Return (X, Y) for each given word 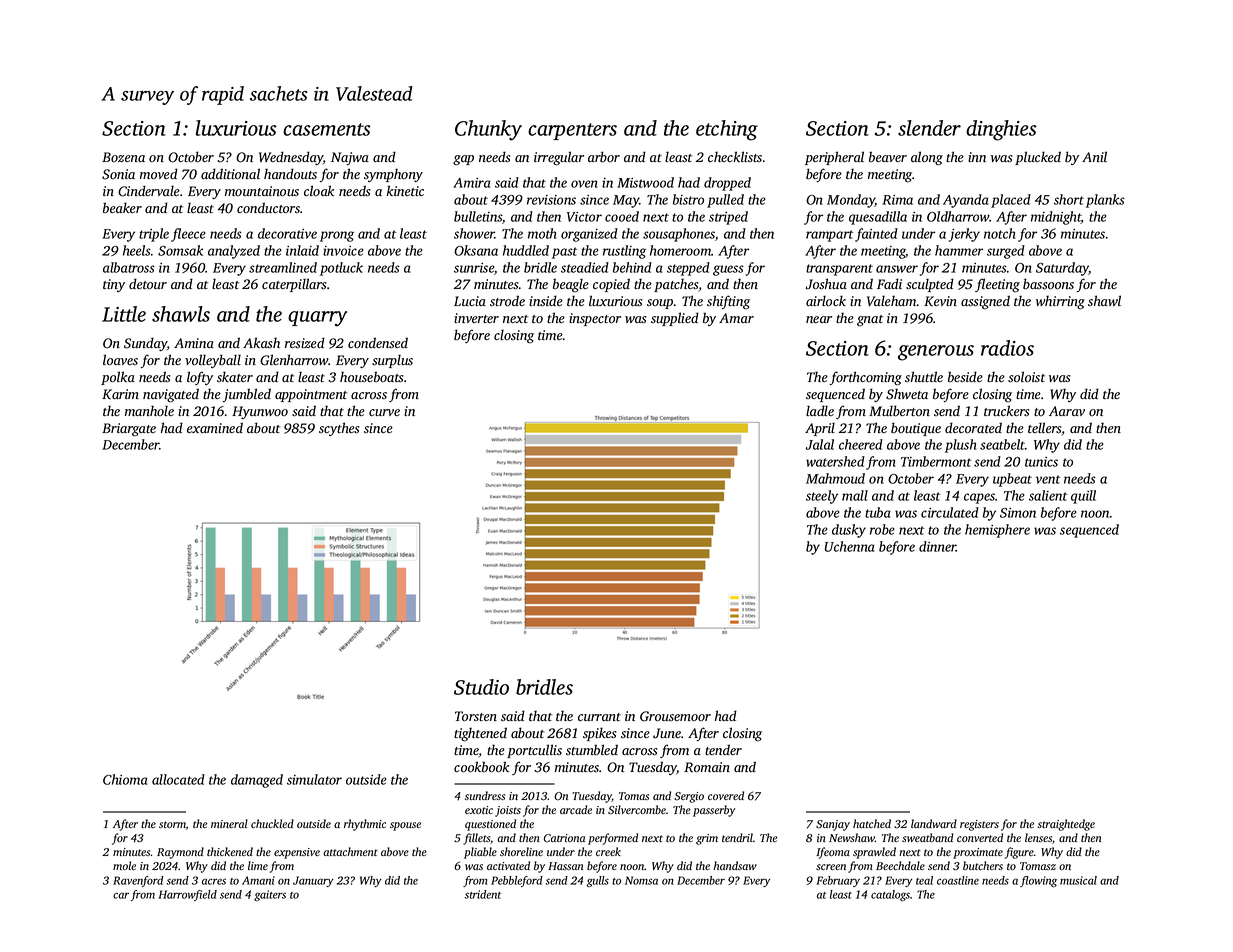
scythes (339, 429)
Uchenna (849, 546)
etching (727, 130)
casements (327, 129)
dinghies (1001, 130)
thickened (230, 851)
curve (384, 412)
